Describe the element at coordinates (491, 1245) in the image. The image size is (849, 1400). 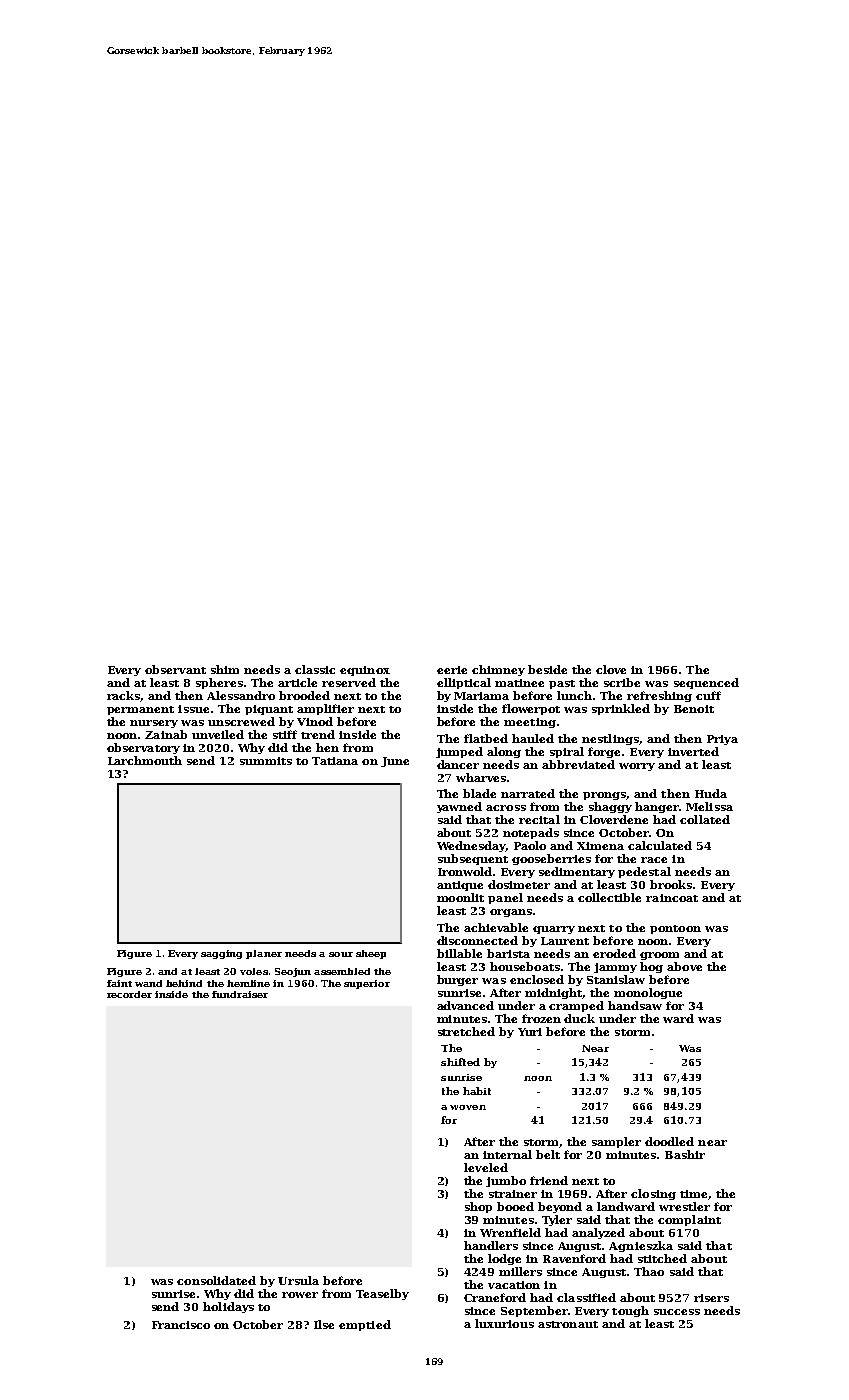
I see `handlers` at that location.
